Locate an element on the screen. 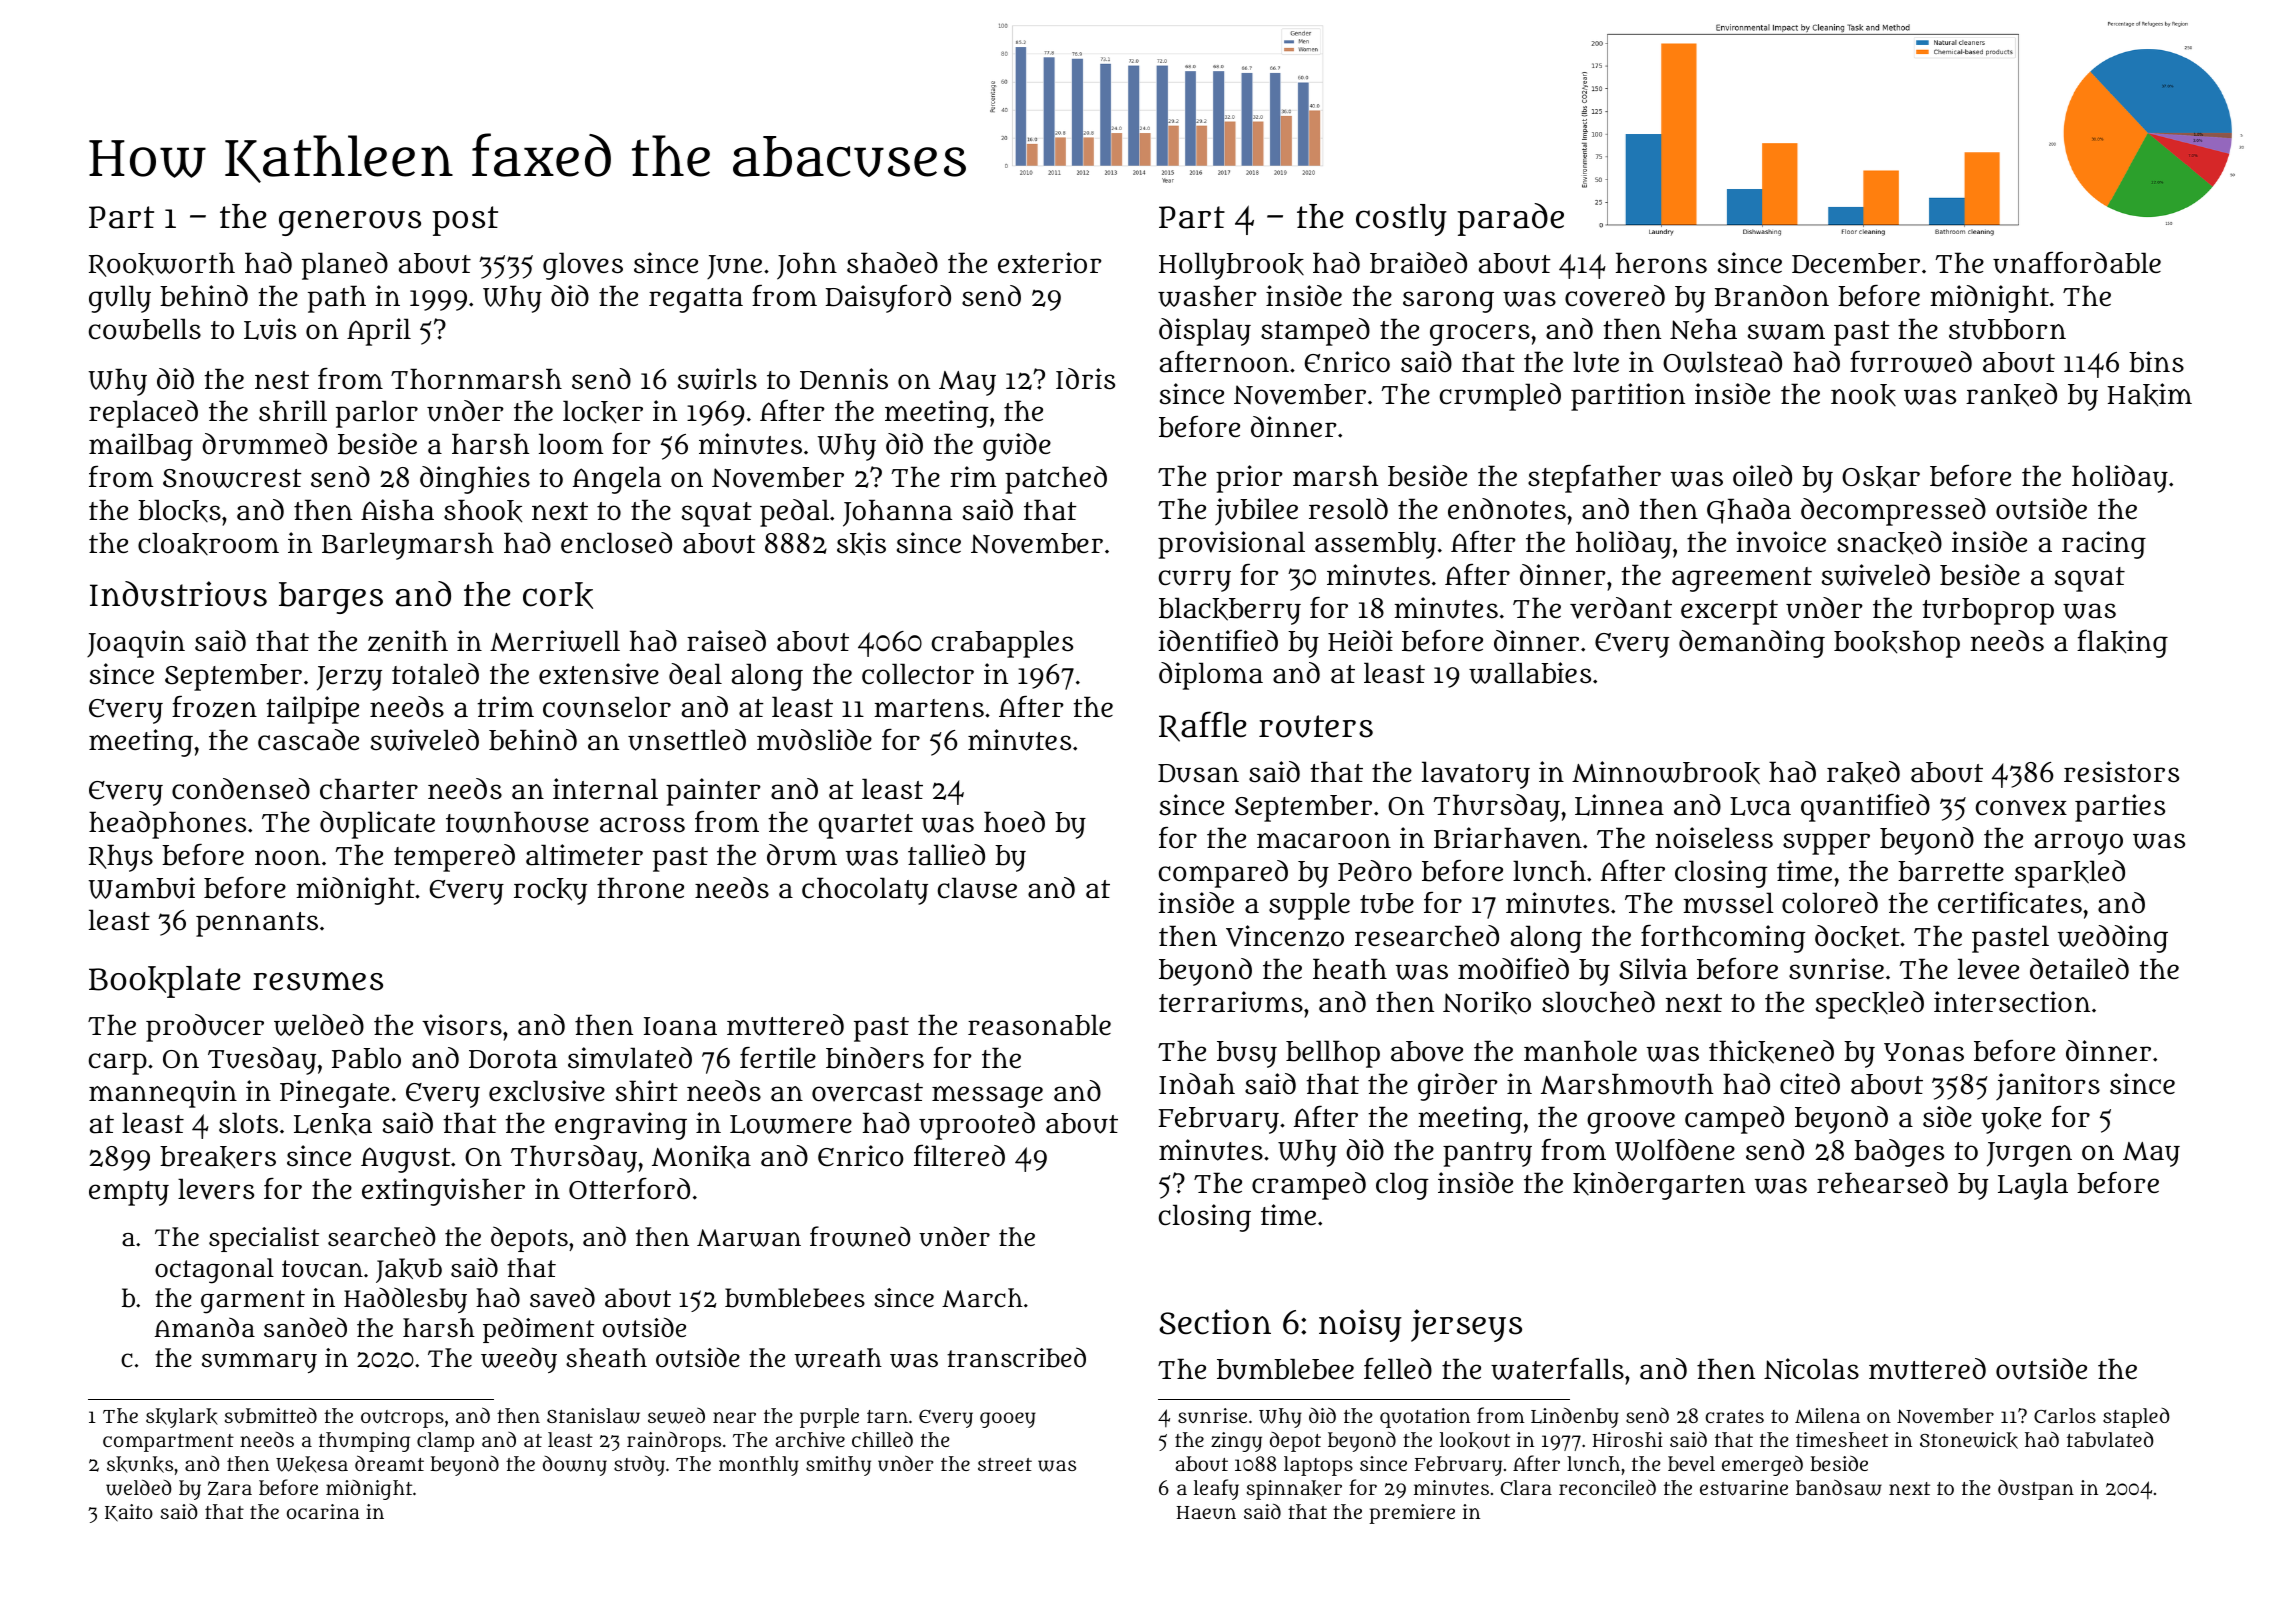 The image size is (2282, 1614). parade is located at coordinates (1510, 219).
